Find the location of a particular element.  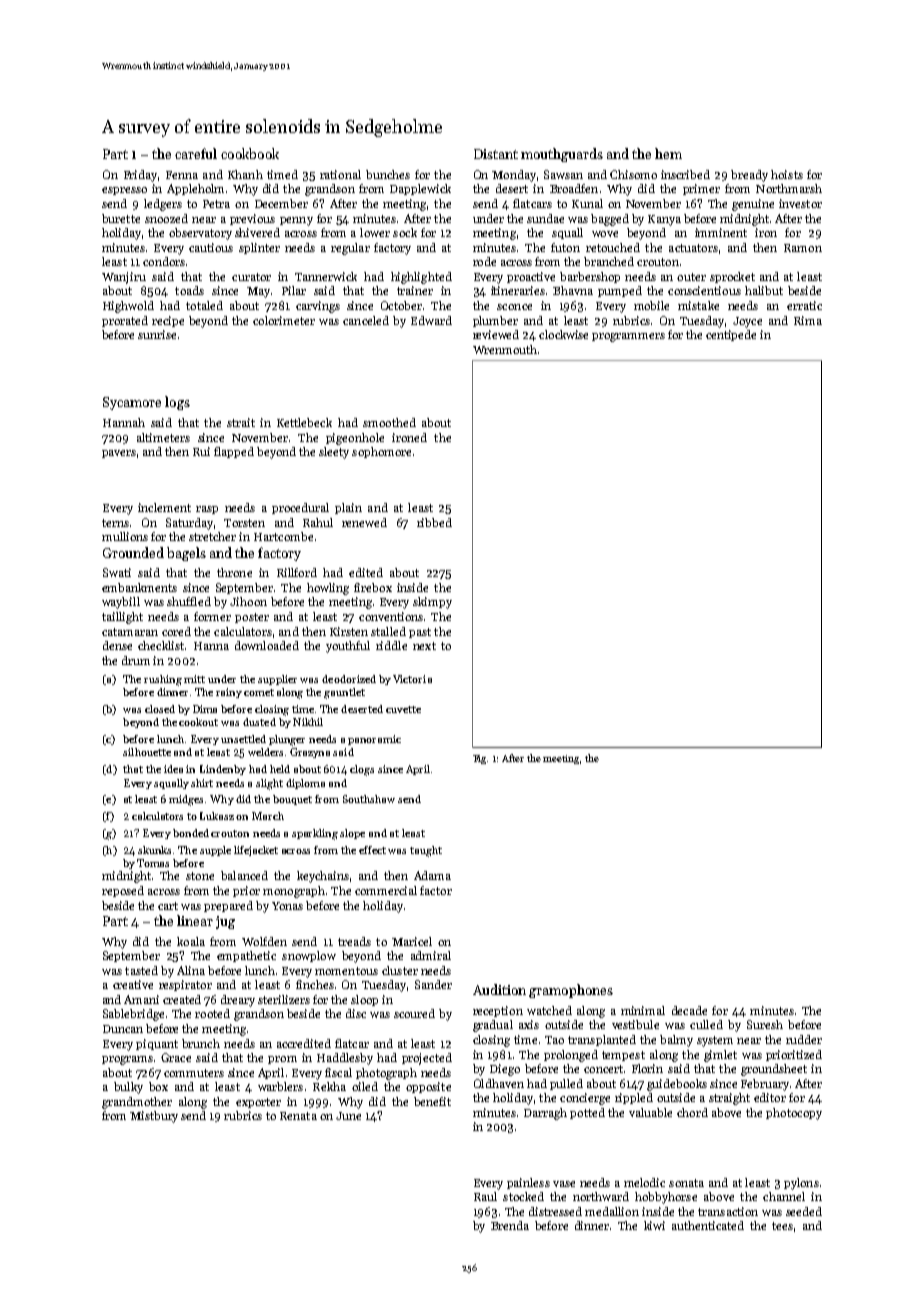

Renata is located at coordinates (298, 1116).
